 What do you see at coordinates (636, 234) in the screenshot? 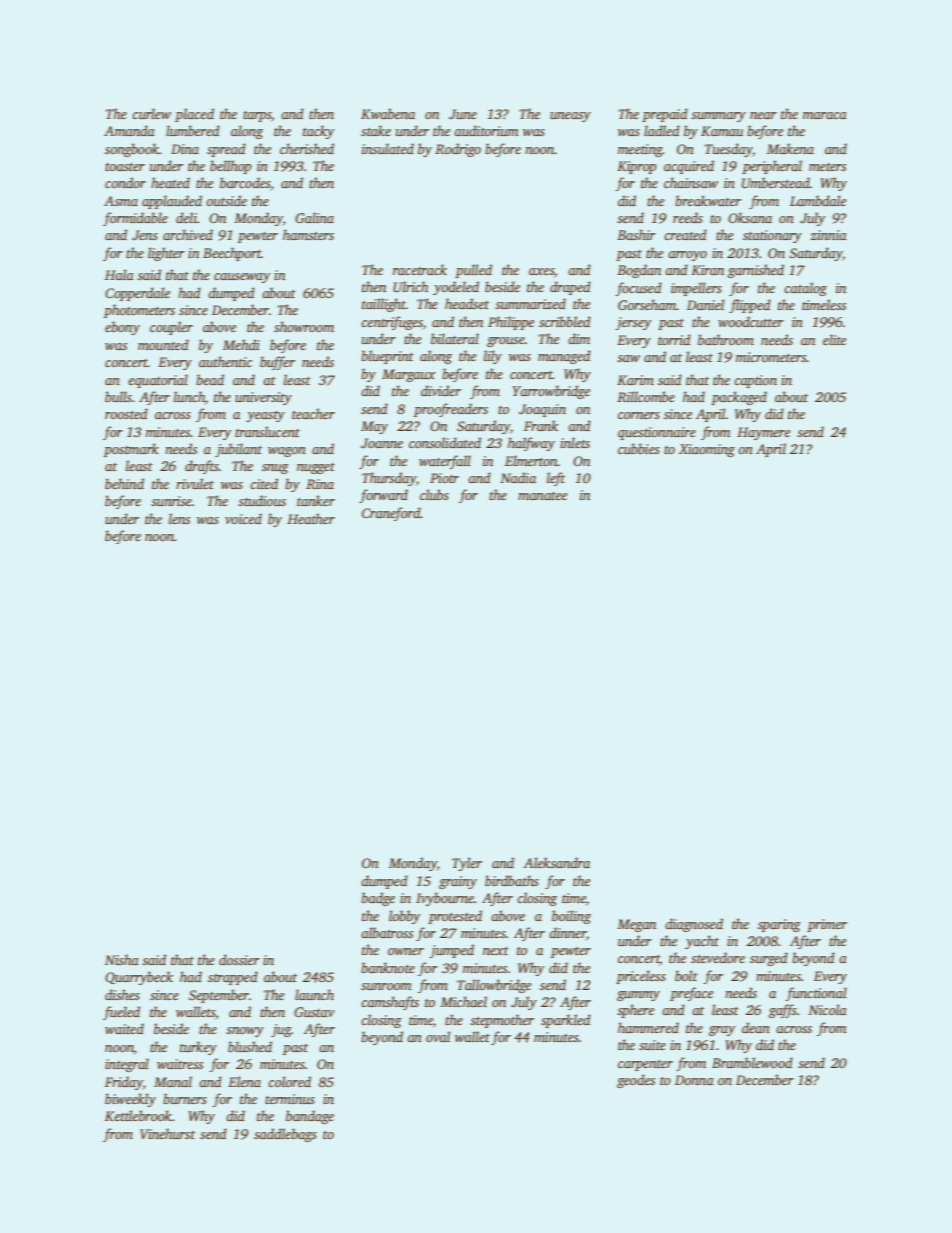
I see `Bashir` at bounding box center [636, 234].
